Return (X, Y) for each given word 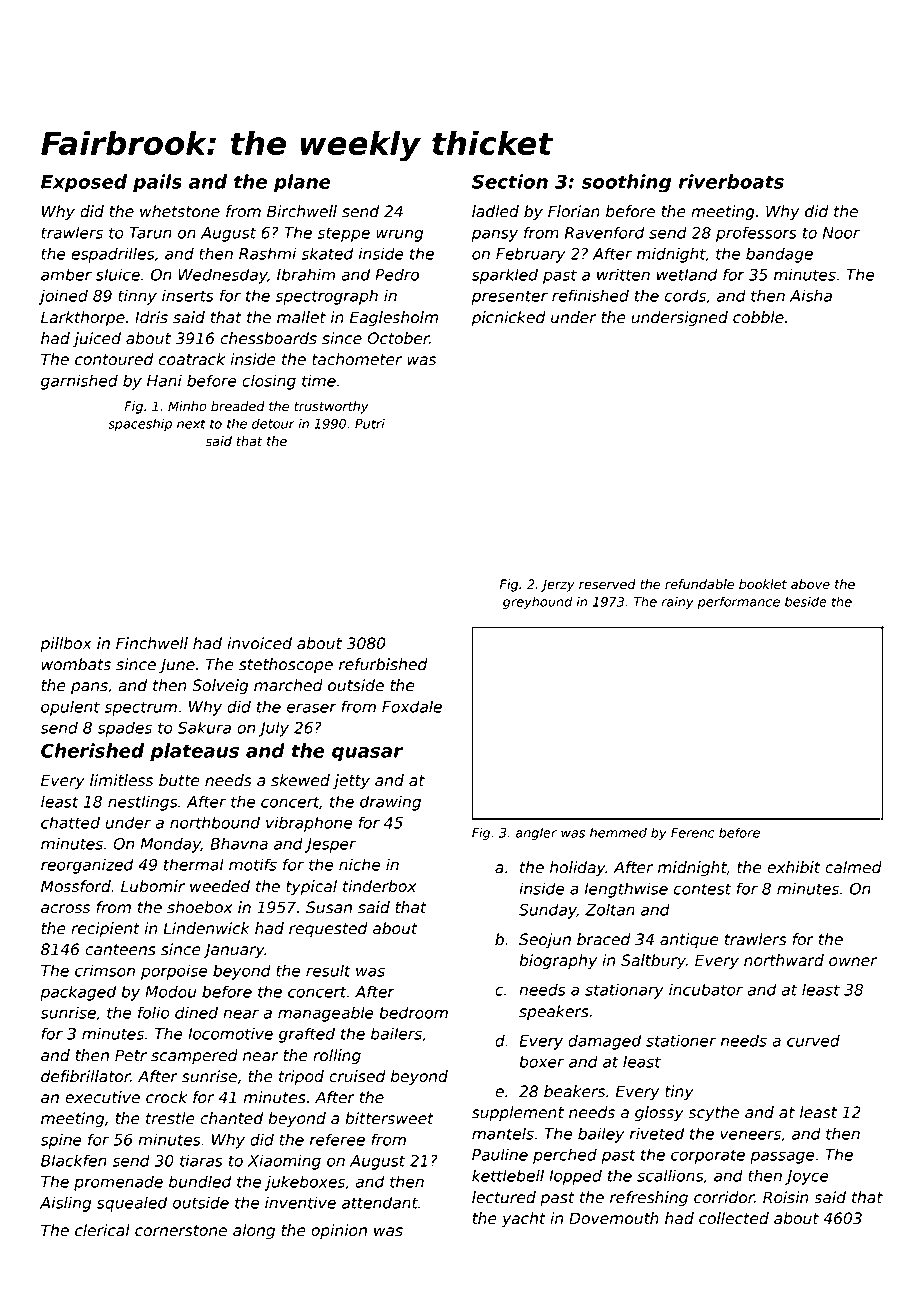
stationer (681, 1040)
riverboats (731, 181)
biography (558, 961)
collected (734, 1218)
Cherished (92, 750)
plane (302, 183)
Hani (164, 380)
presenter (510, 297)
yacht (523, 1219)
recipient (105, 929)
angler (536, 833)
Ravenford (605, 232)
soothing (626, 183)
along (254, 1231)
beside (806, 601)
